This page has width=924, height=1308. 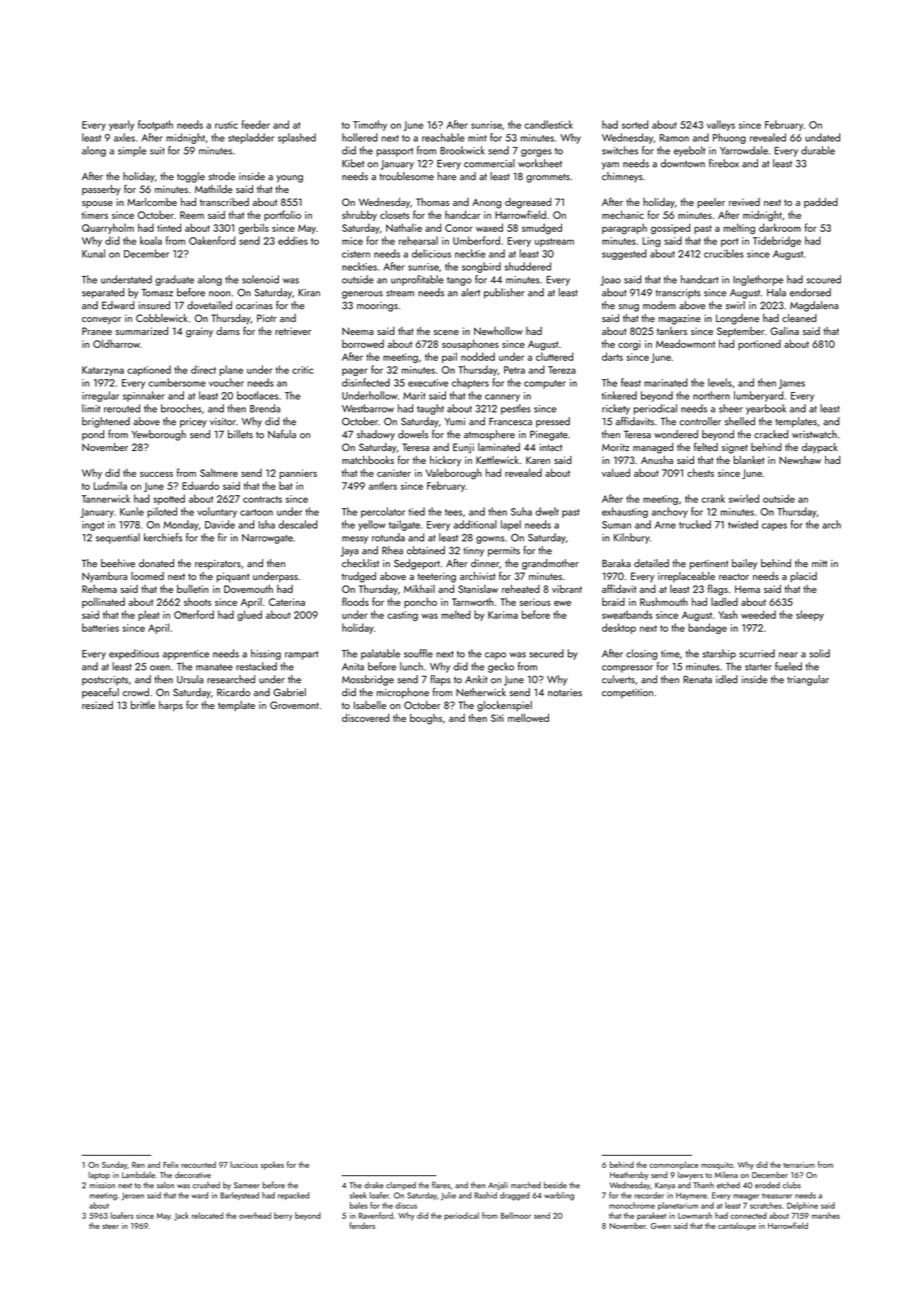 I want to click on triangular, so click(x=808, y=680).
